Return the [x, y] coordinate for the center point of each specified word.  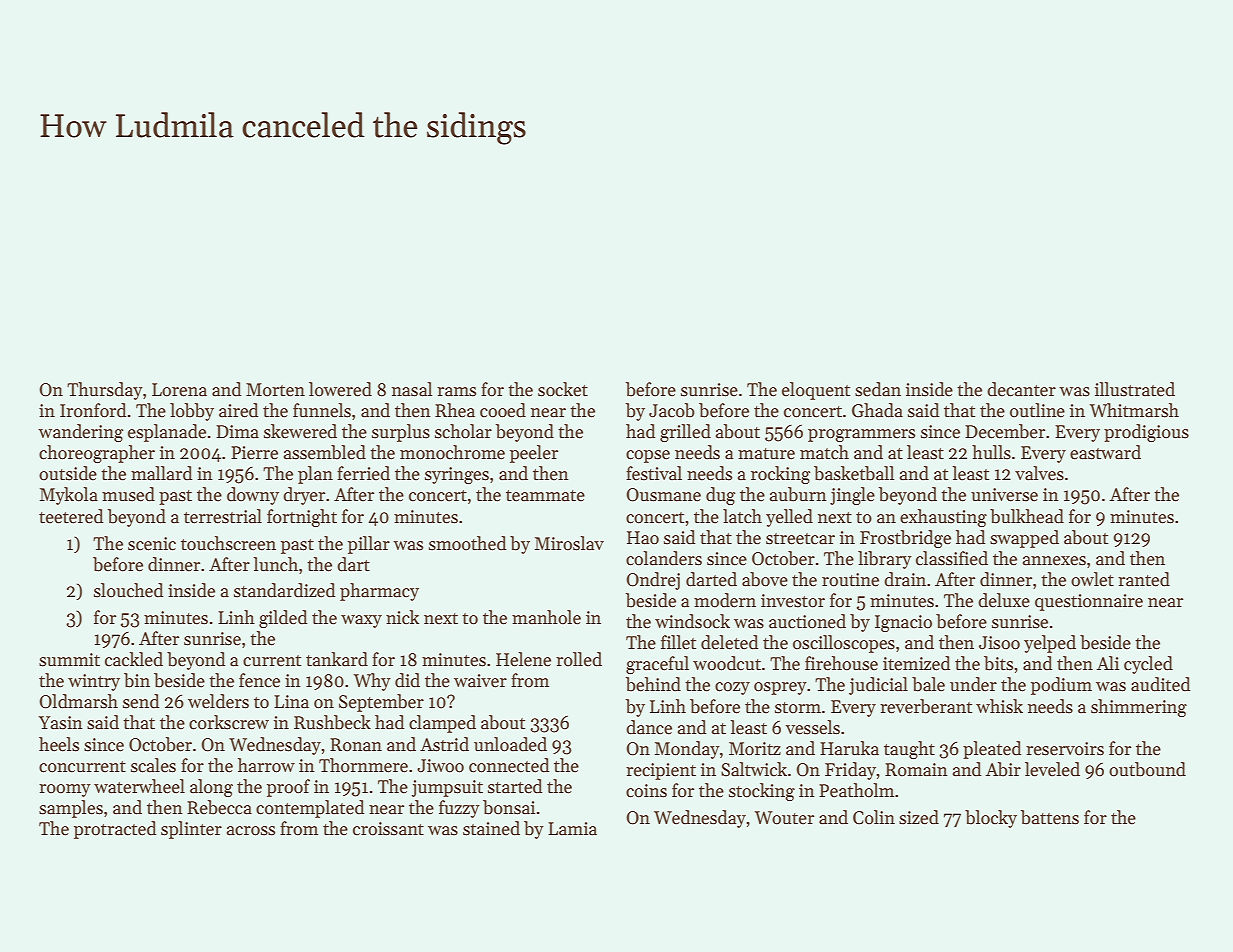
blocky [991, 819]
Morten [275, 390]
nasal [412, 389]
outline [1037, 410]
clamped [442, 724]
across [251, 831]
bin [137, 680]
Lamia [572, 829]
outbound [1147, 769]
